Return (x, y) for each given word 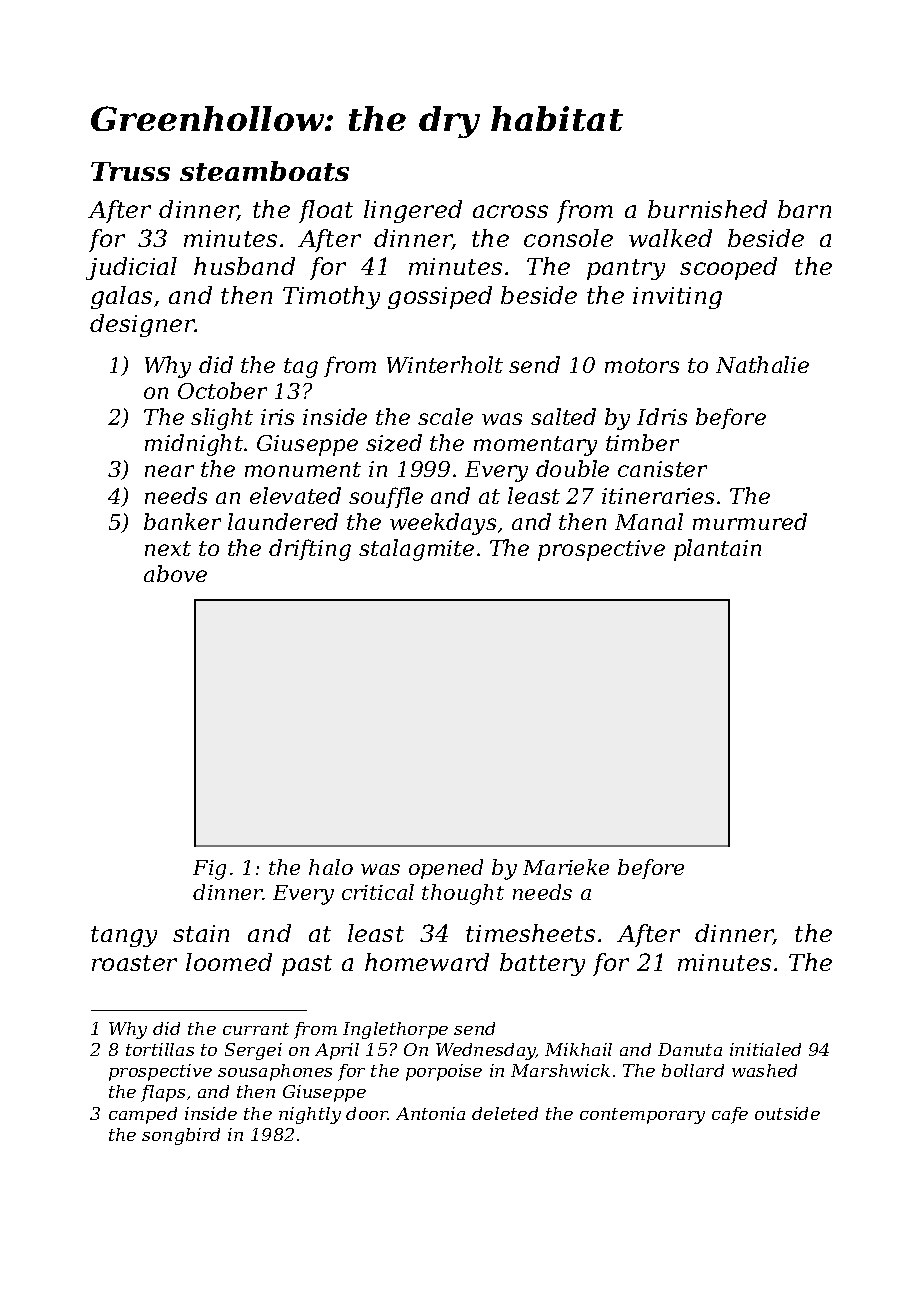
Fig (209, 870)
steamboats (264, 171)
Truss (130, 171)
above (175, 573)
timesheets (530, 933)
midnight (194, 445)
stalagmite (416, 550)
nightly (310, 1115)
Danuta (690, 1049)
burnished (707, 209)
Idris (662, 416)
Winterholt (445, 364)
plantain (717, 550)
